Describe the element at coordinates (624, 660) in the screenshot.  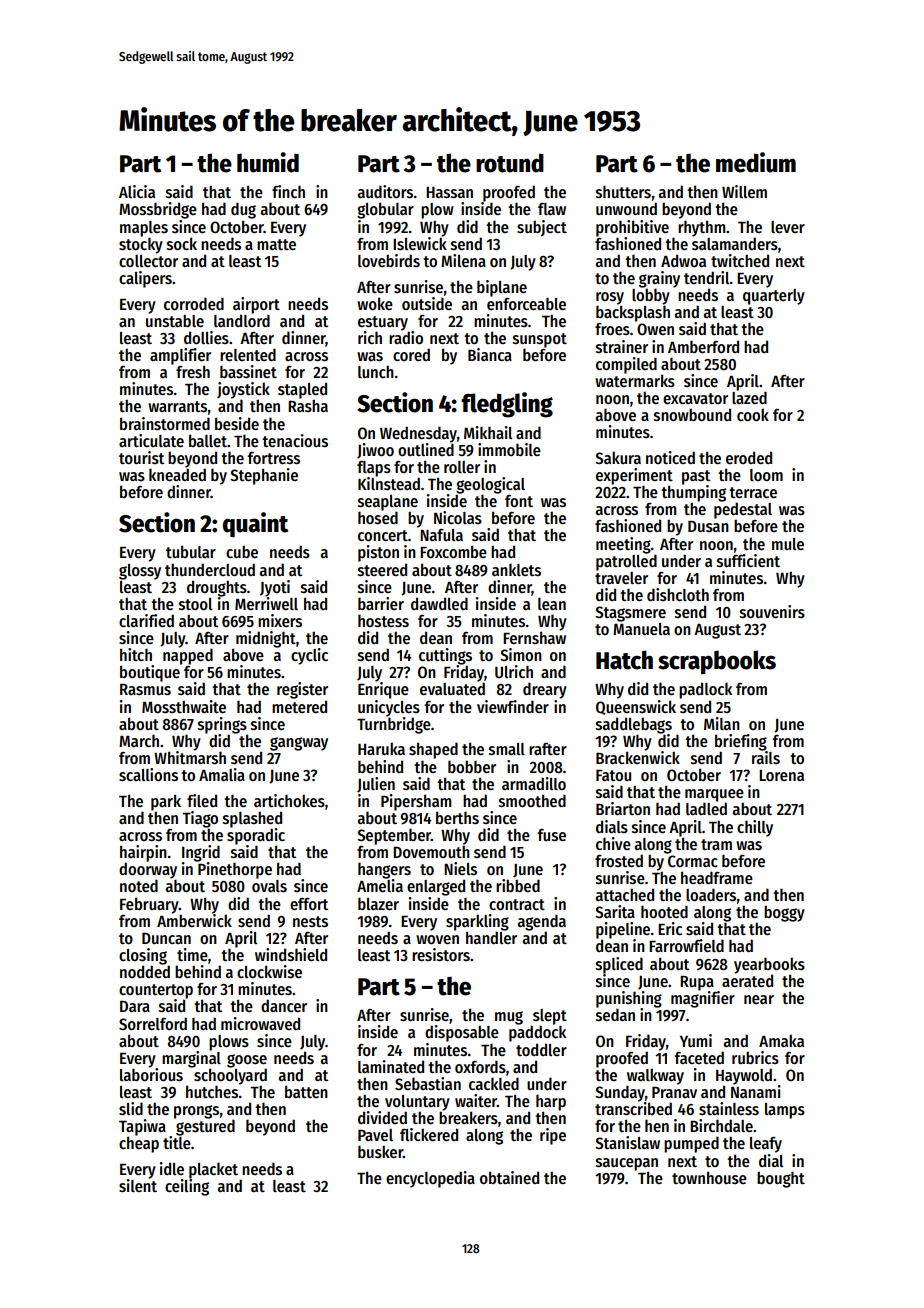
I see `Hatch` at that location.
